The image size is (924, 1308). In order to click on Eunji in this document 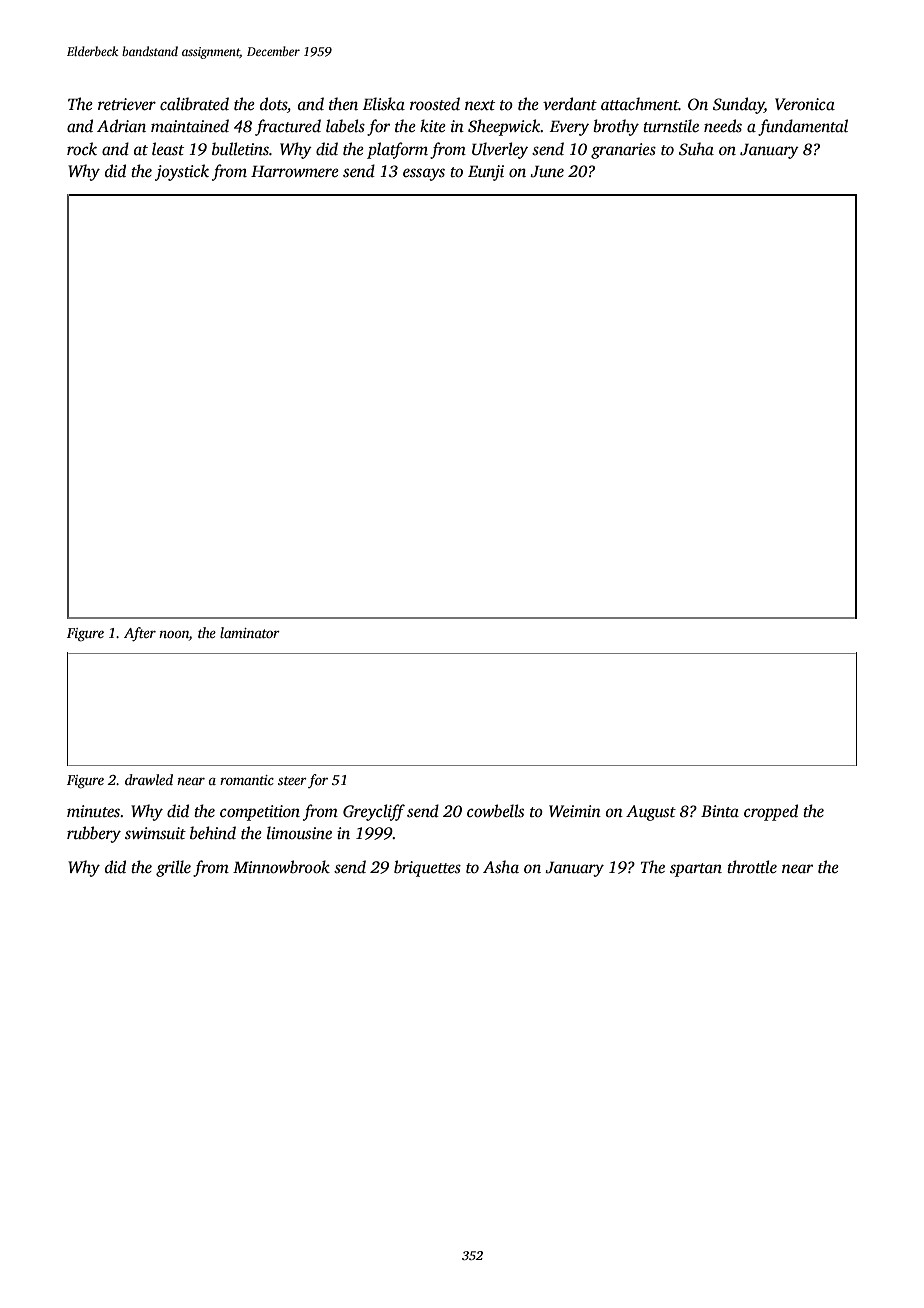, I will do `click(486, 173)`.
